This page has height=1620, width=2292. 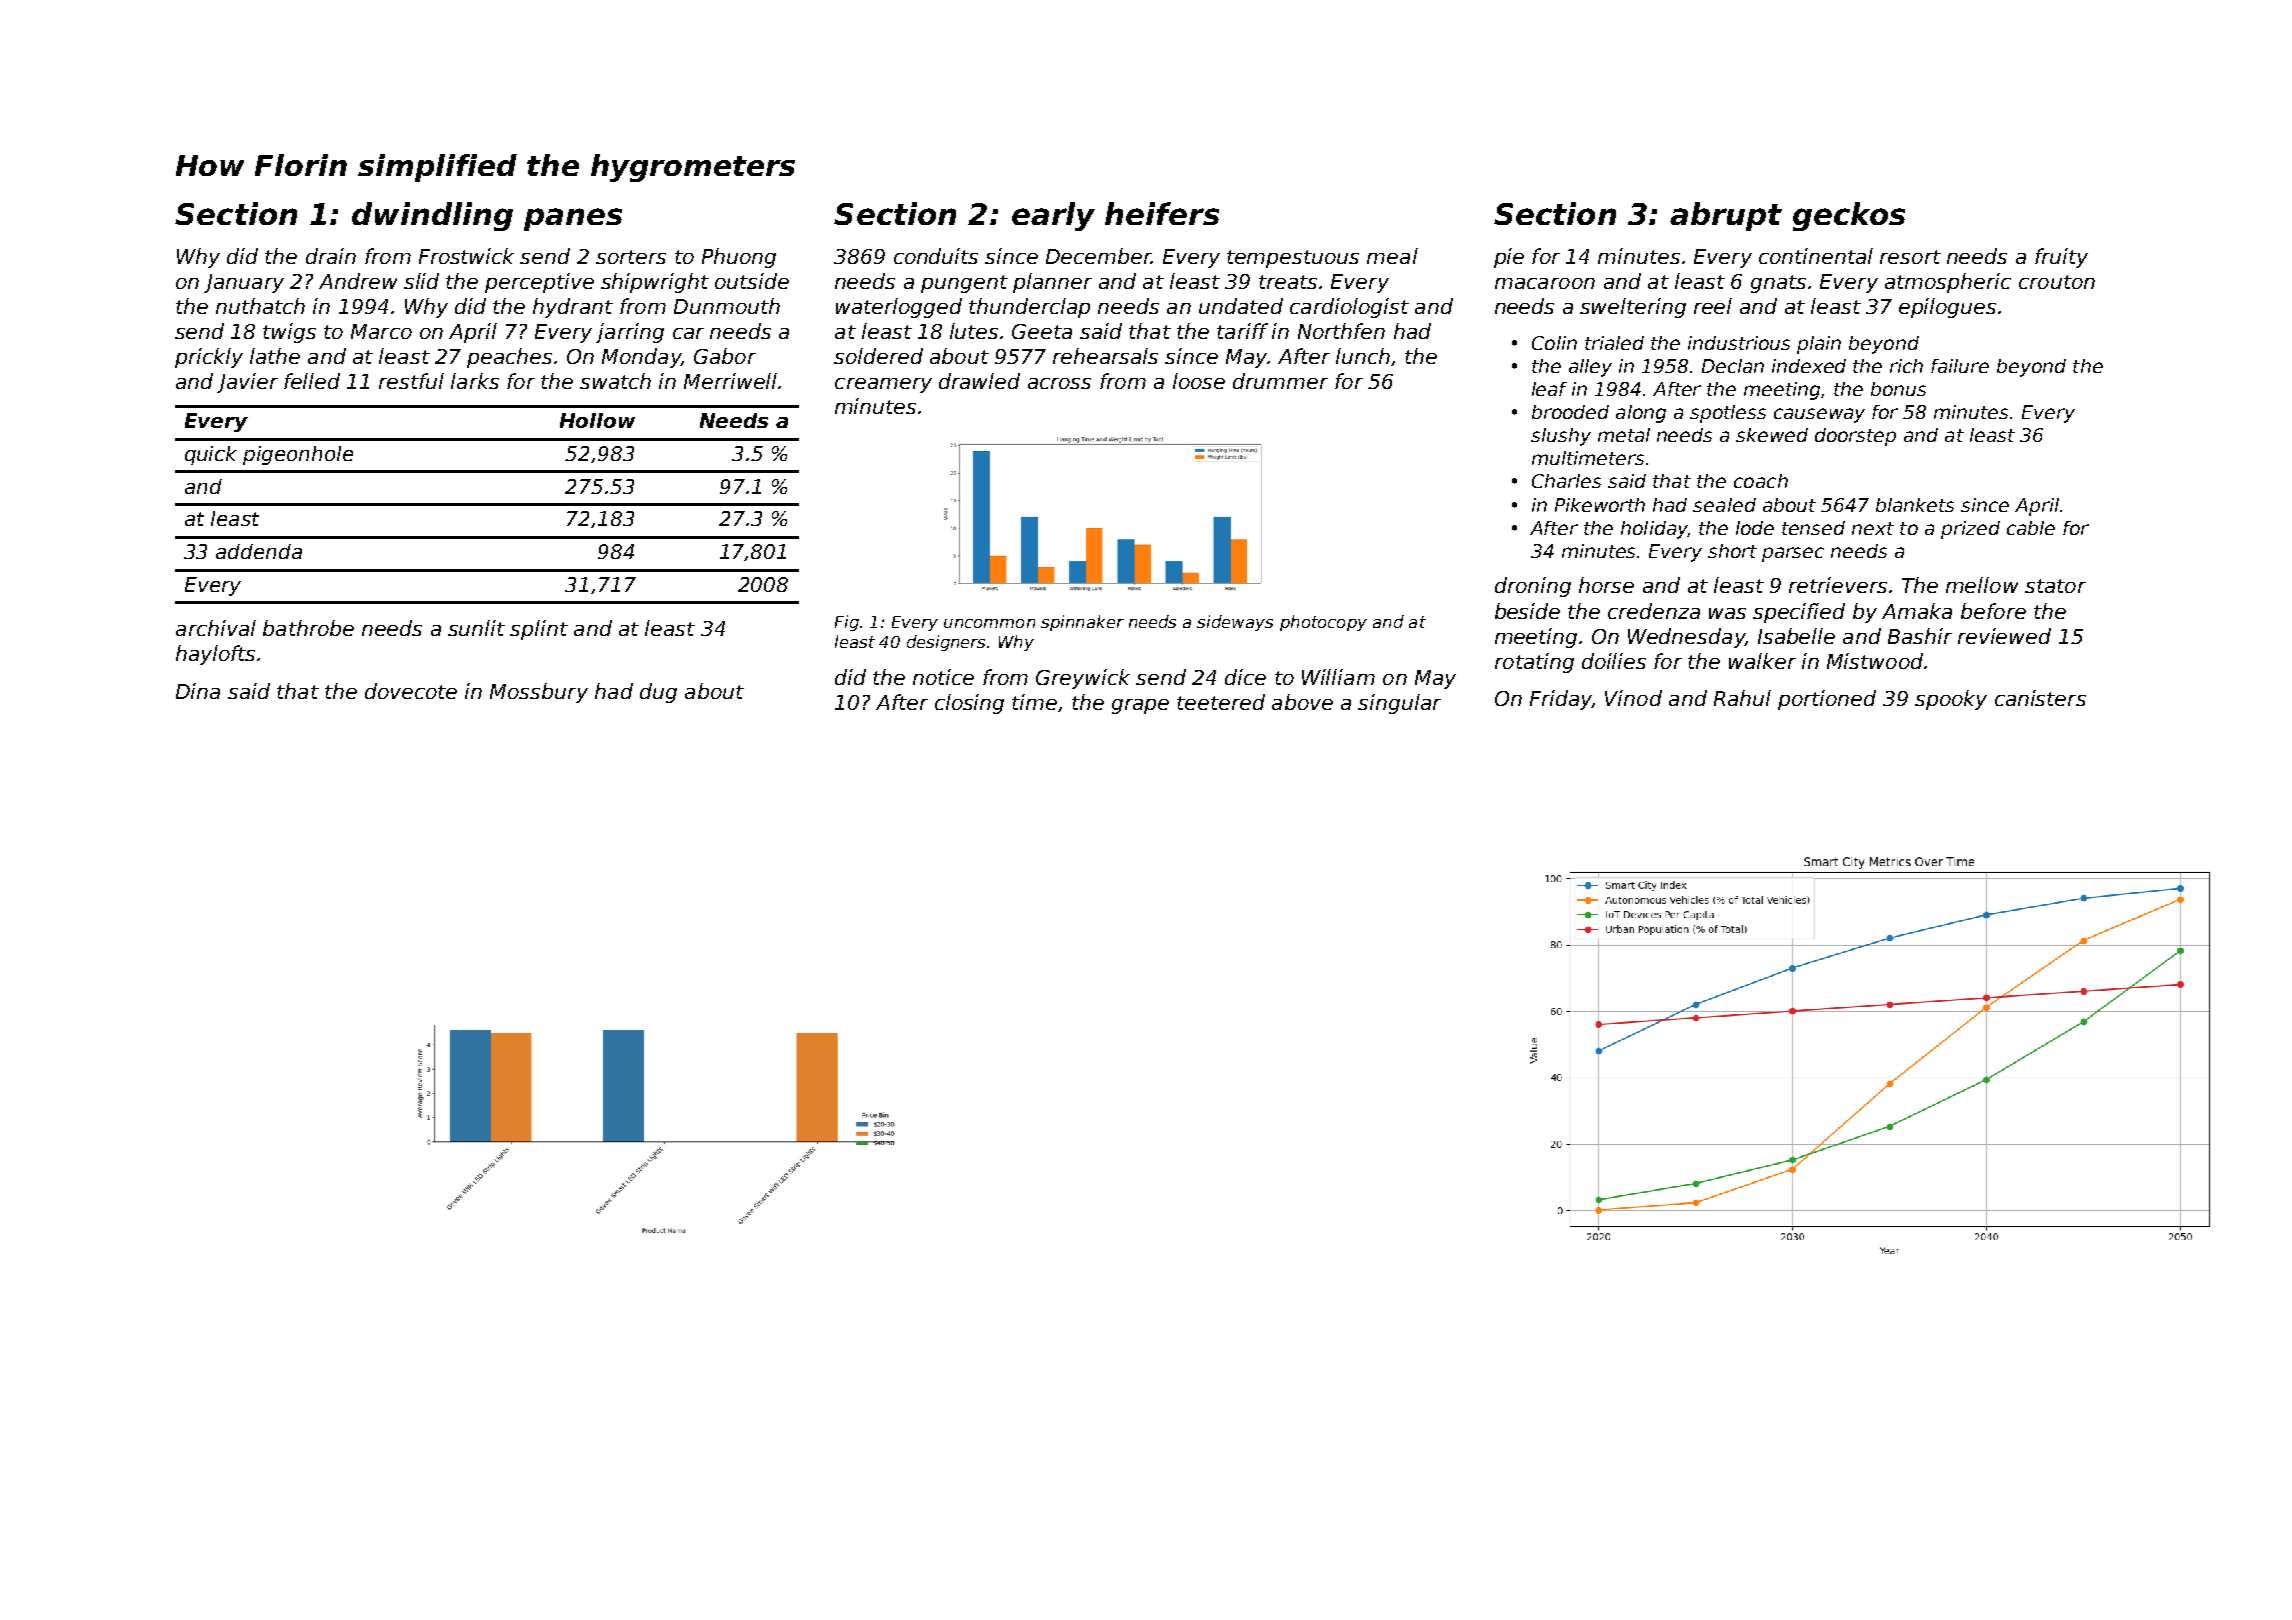 I want to click on cable, so click(x=2031, y=528).
